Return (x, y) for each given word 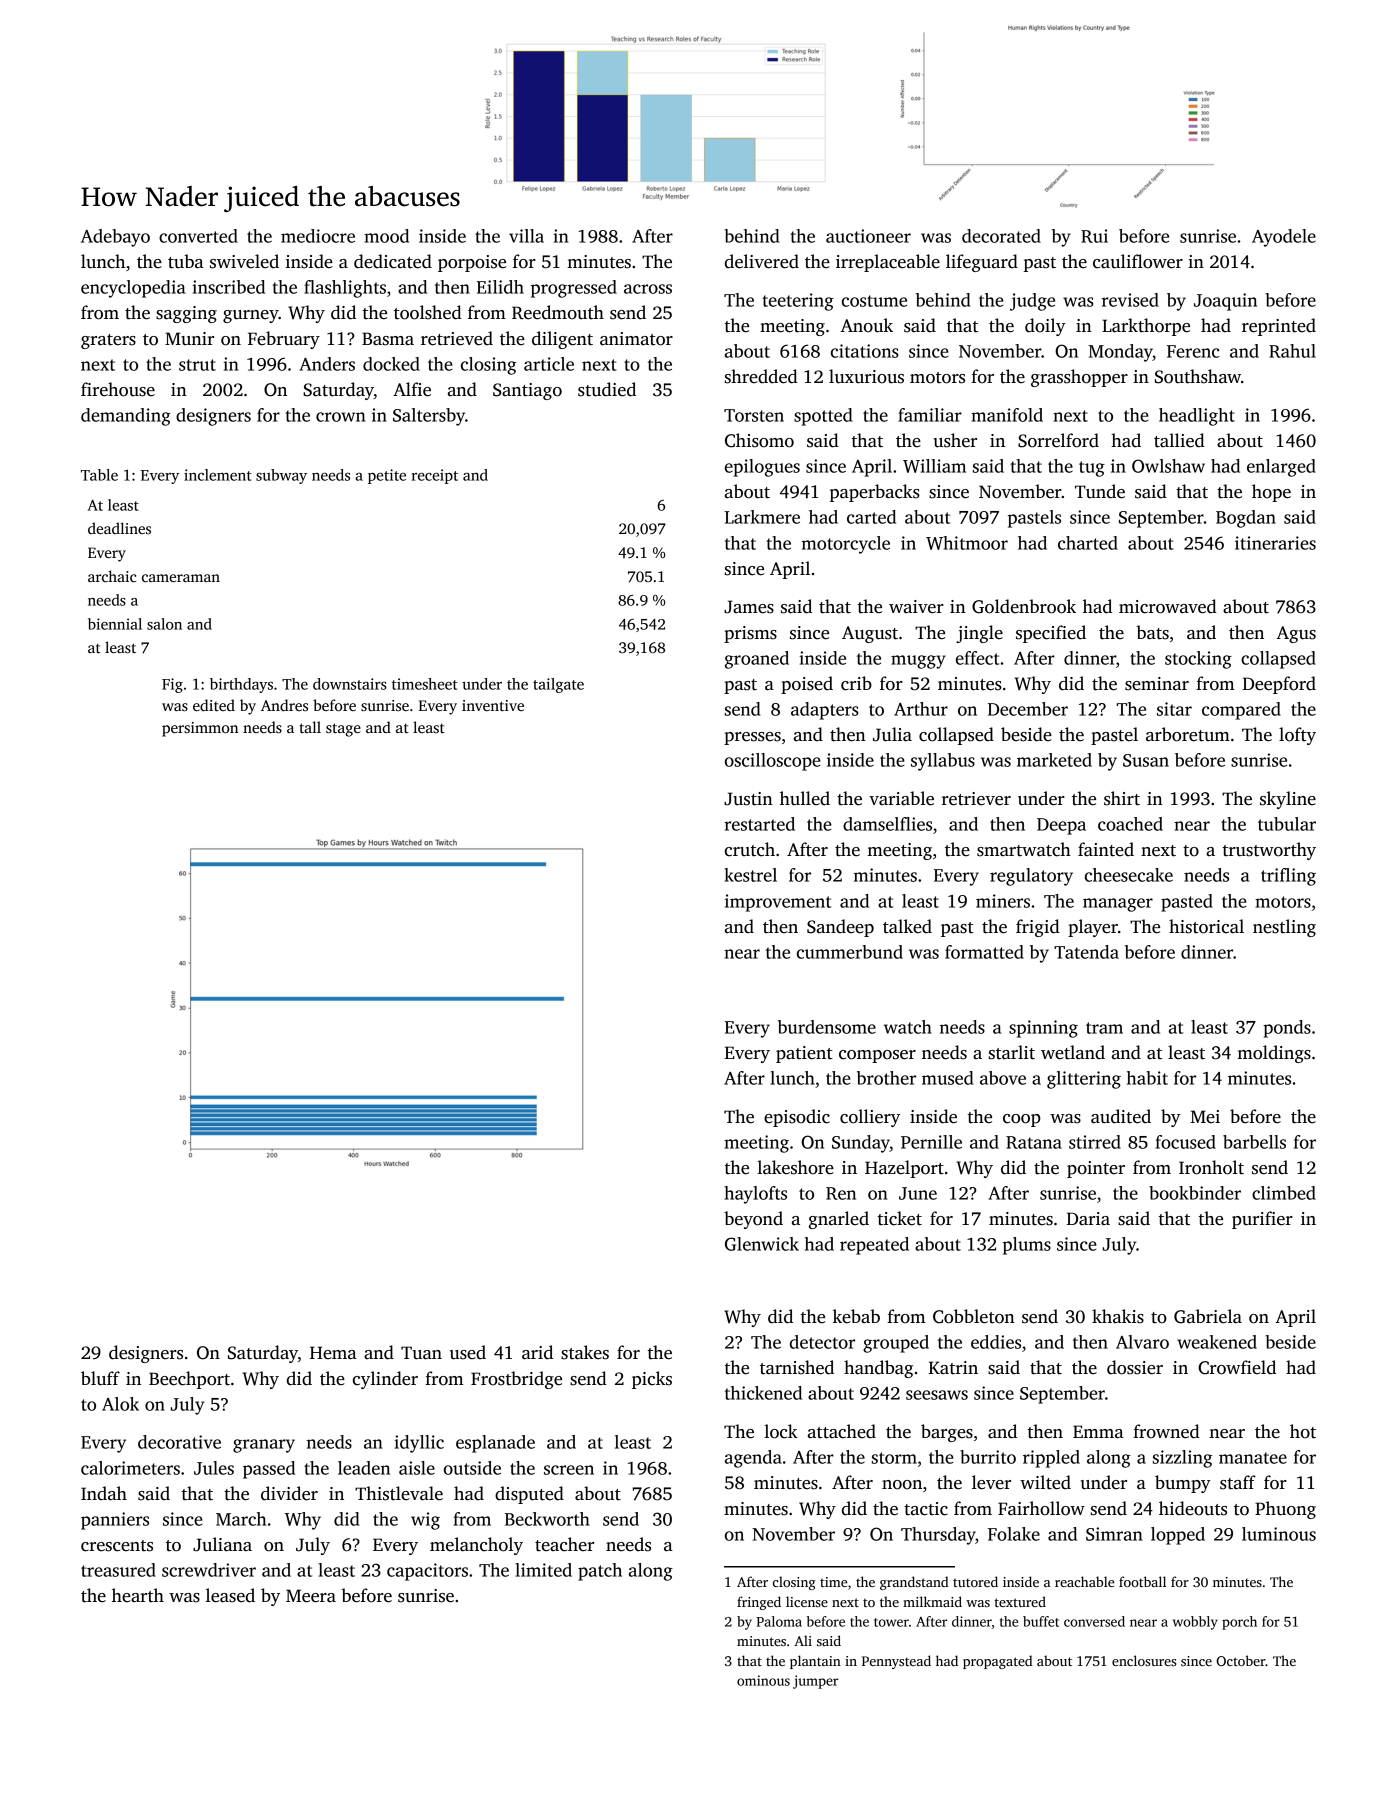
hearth (138, 1595)
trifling (1288, 877)
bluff (100, 1378)
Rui (1094, 236)
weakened (1217, 1342)
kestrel (750, 875)
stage (343, 730)
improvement (778, 903)
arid (537, 1352)
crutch (750, 849)
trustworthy (1269, 851)
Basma (388, 339)
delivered (762, 261)
